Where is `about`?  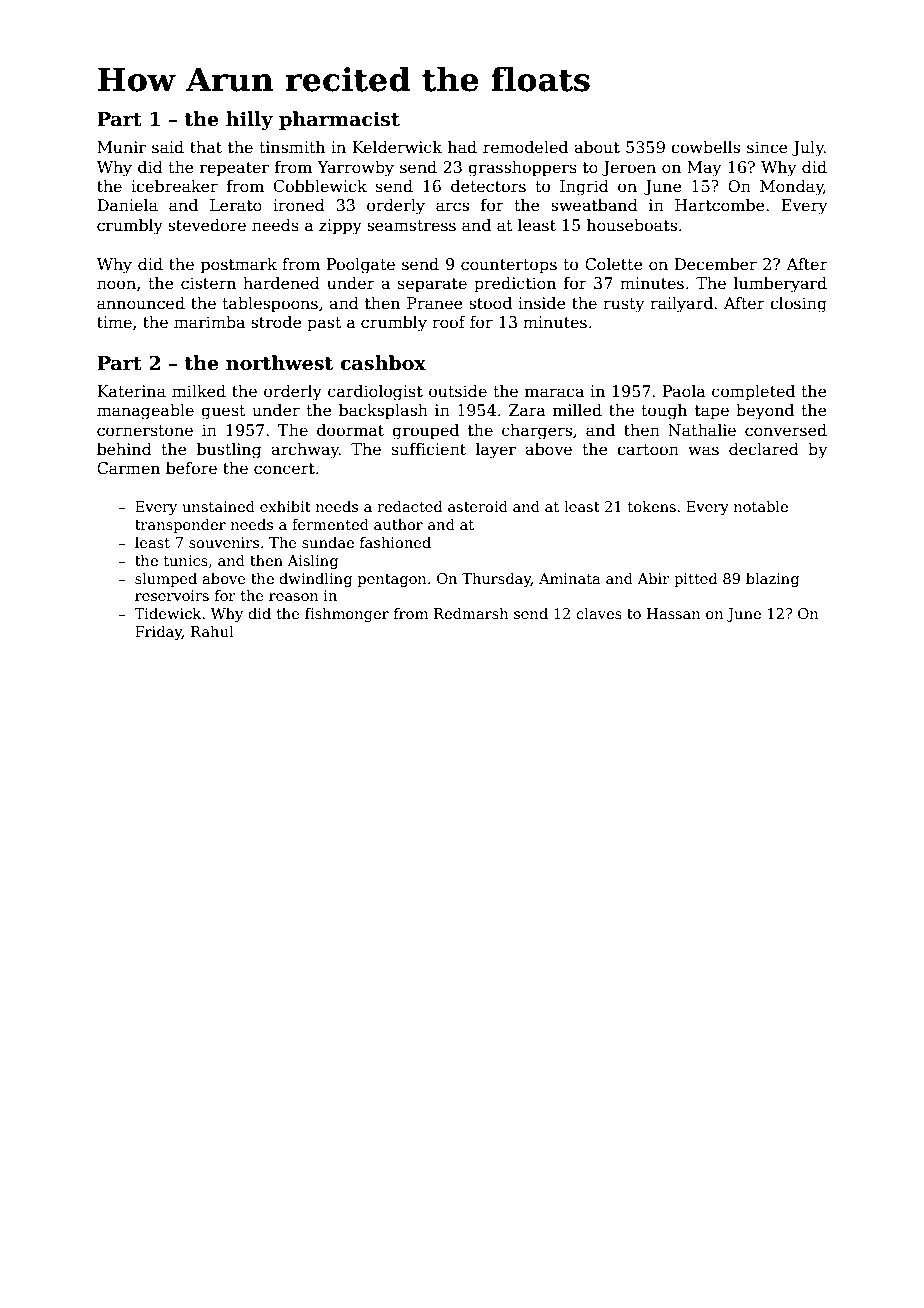 about is located at coordinates (597, 147).
